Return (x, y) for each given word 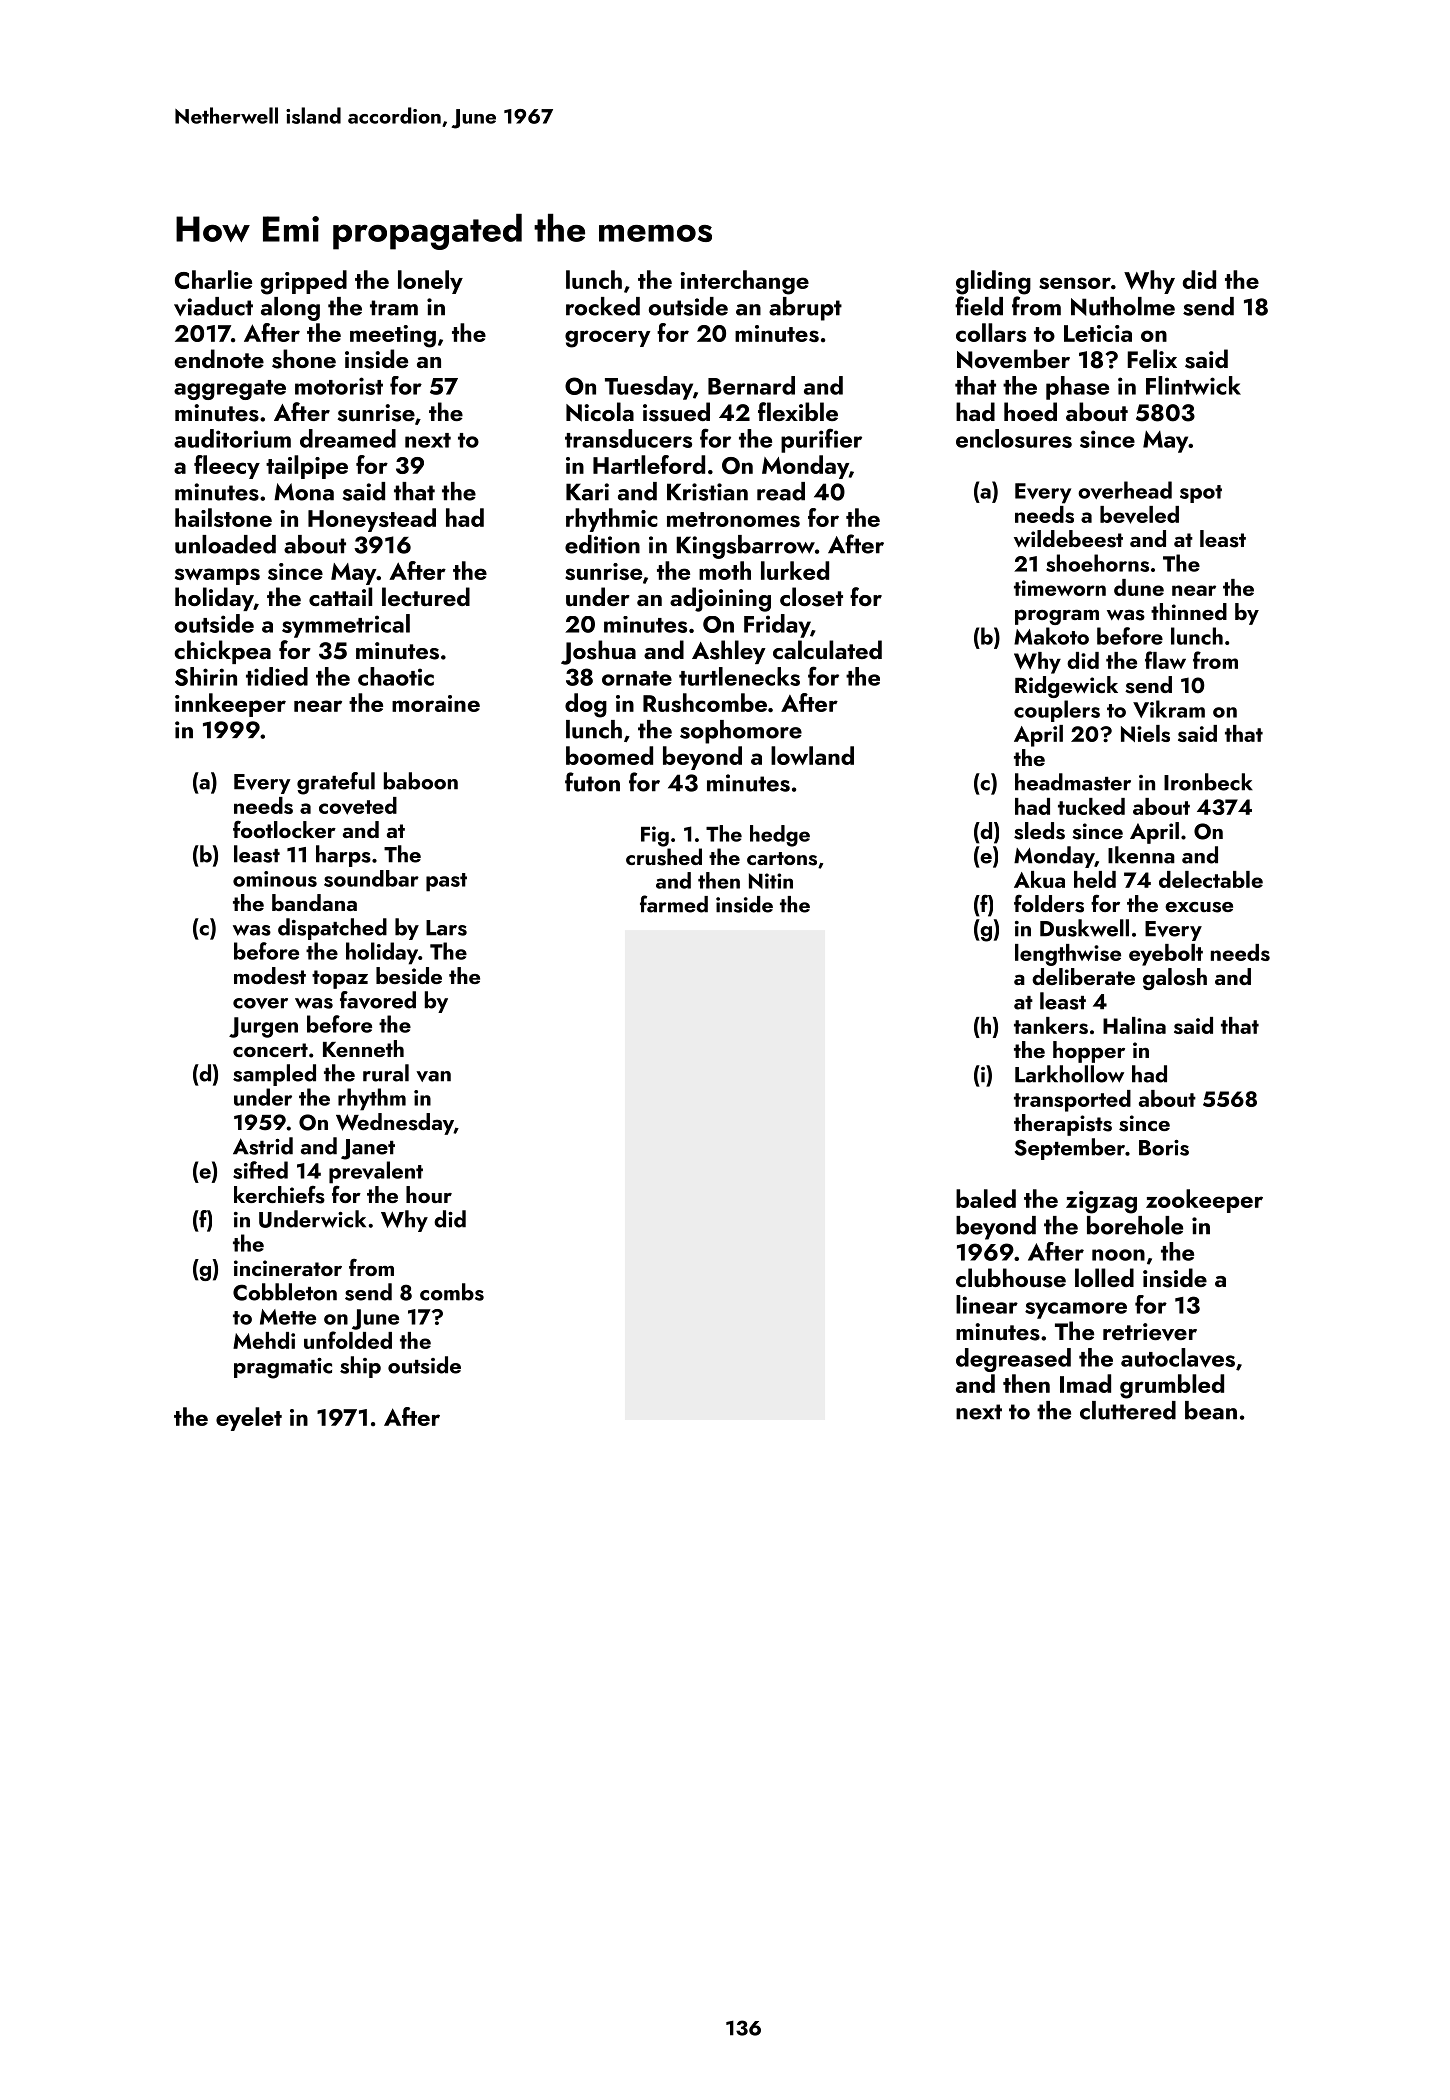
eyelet (249, 1419)
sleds (1039, 831)
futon (592, 782)
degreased (1013, 1360)
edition (602, 544)
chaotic (396, 676)
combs (452, 1292)
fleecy (227, 467)
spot (1201, 494)
